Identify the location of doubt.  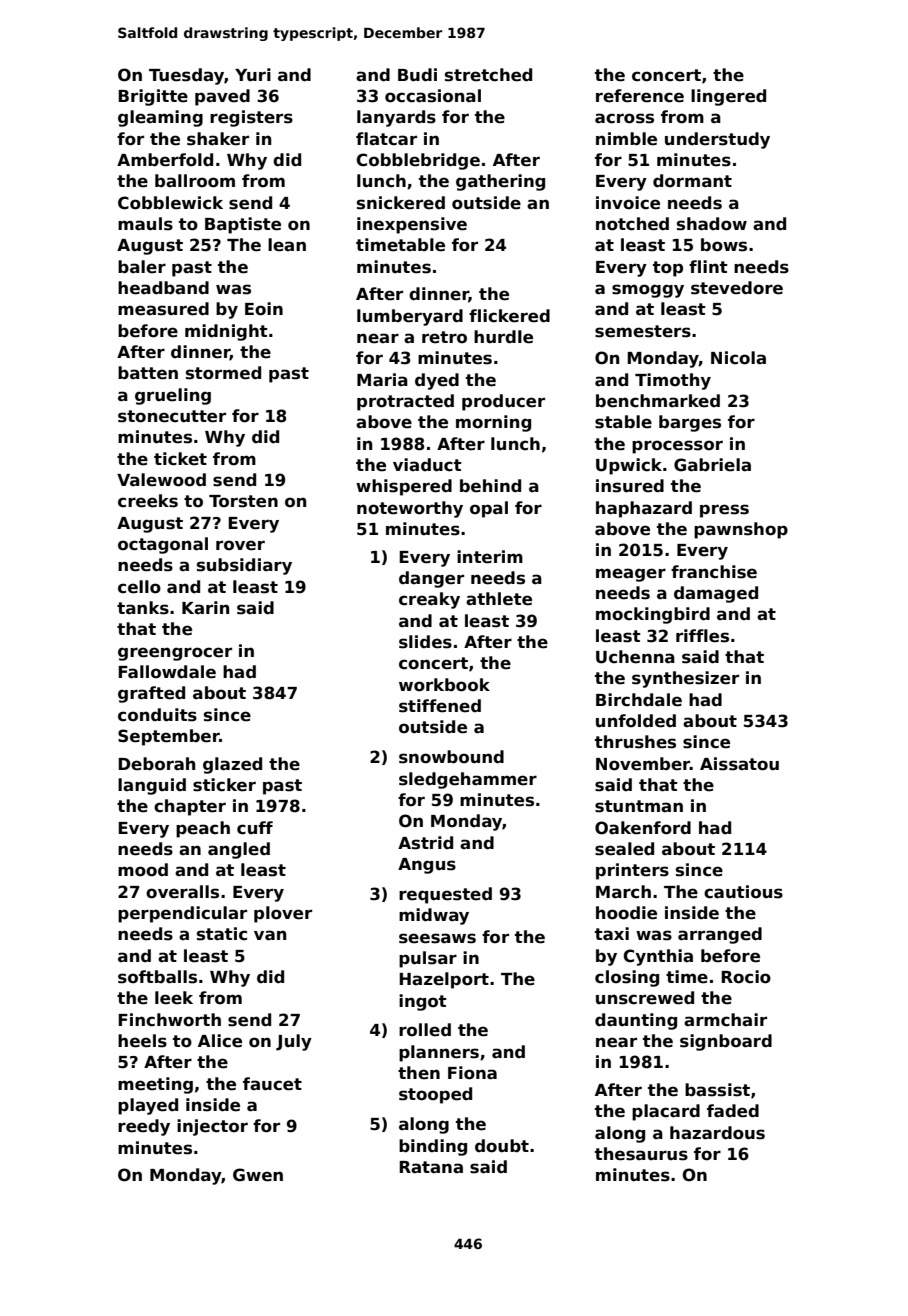
(502, 1146).
